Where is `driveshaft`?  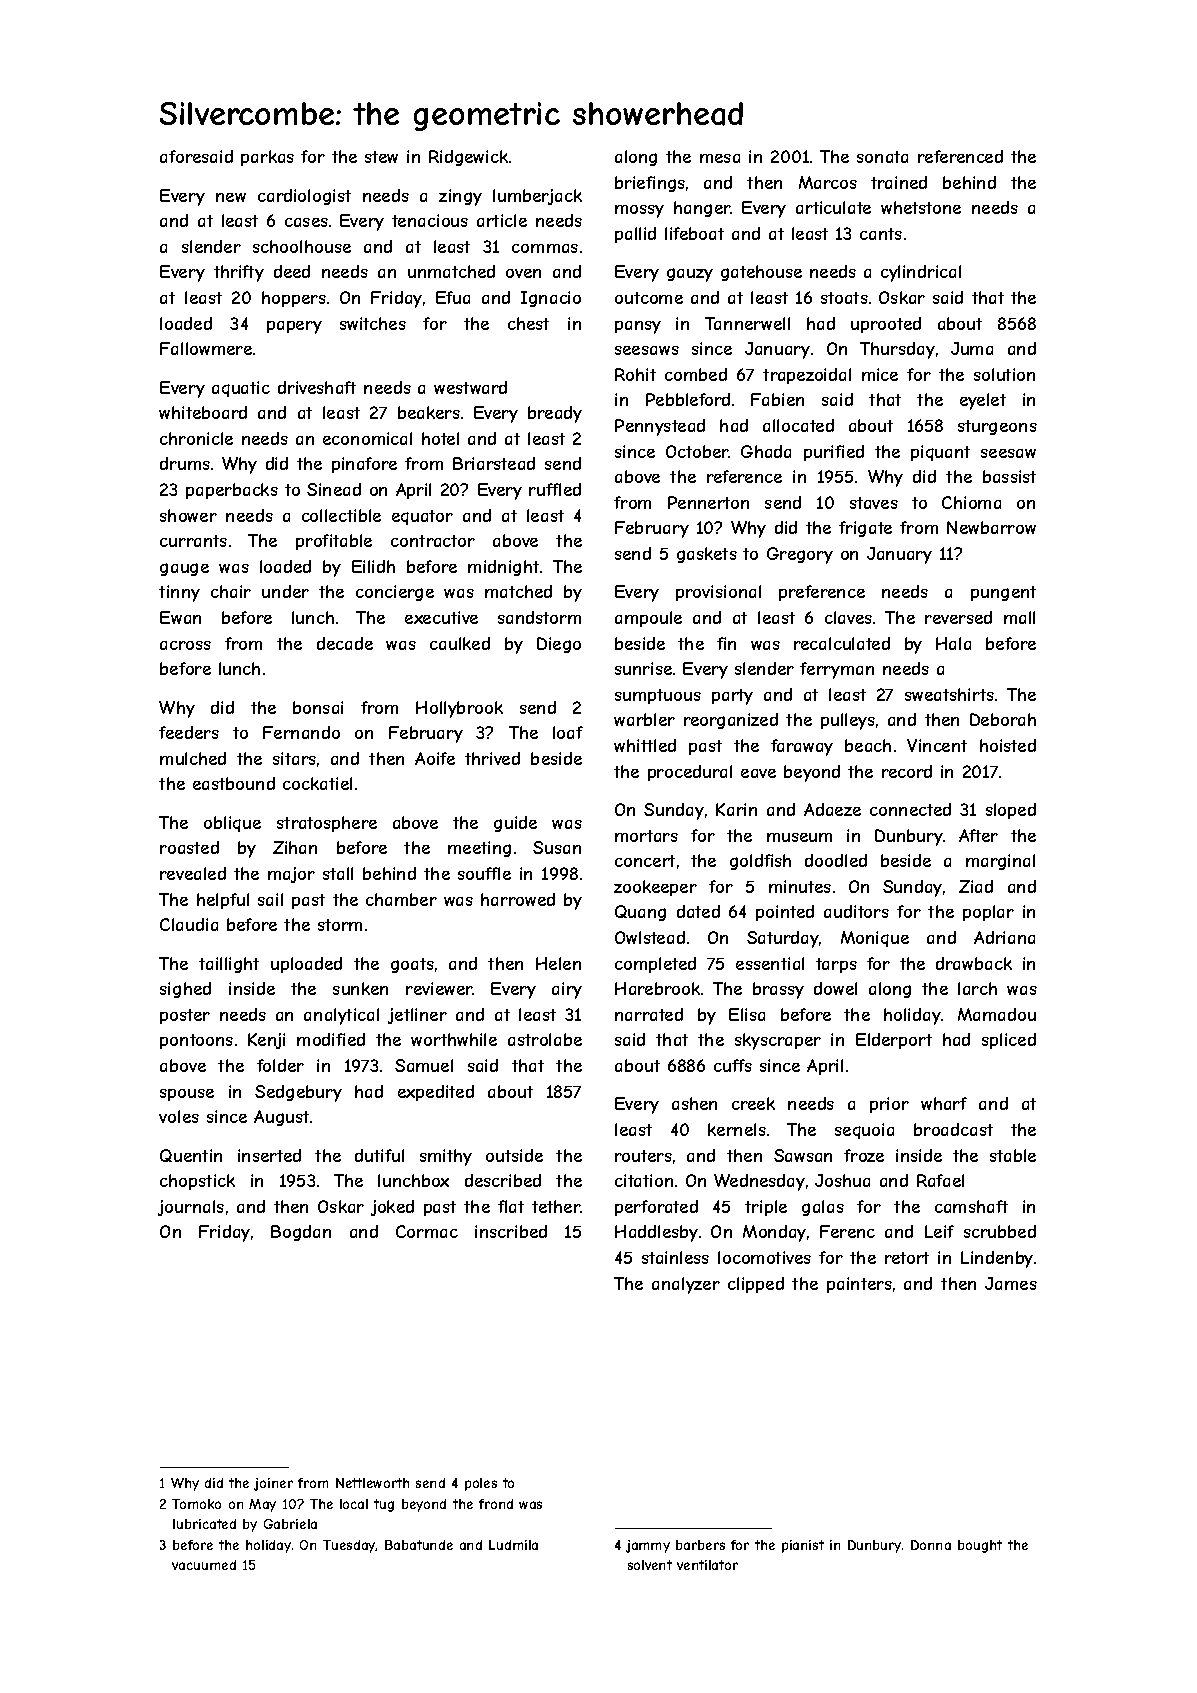 driveshaft is located at coordinates (317, 387).
